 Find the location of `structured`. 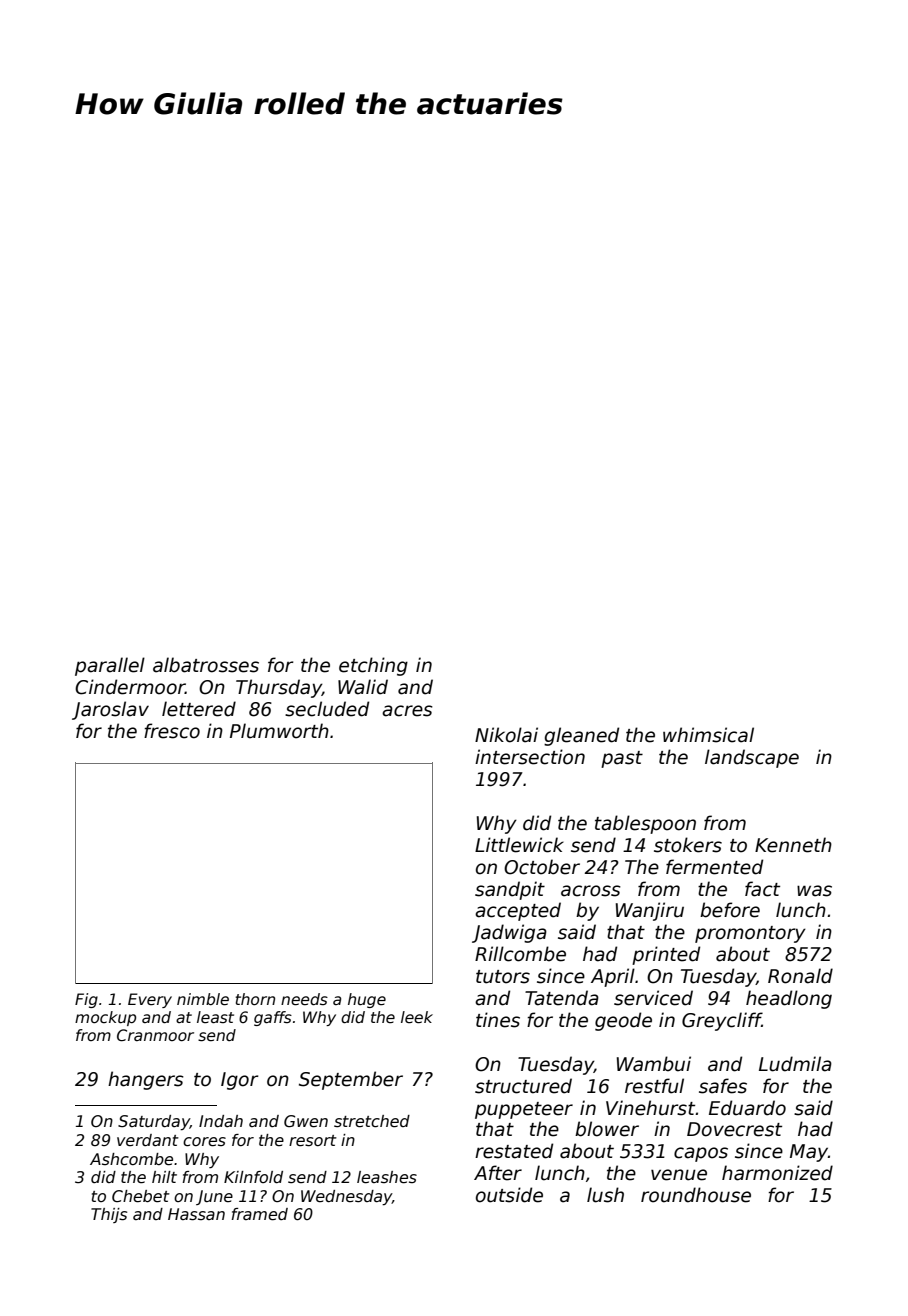

structured is located at coordinates (523, 1086).
